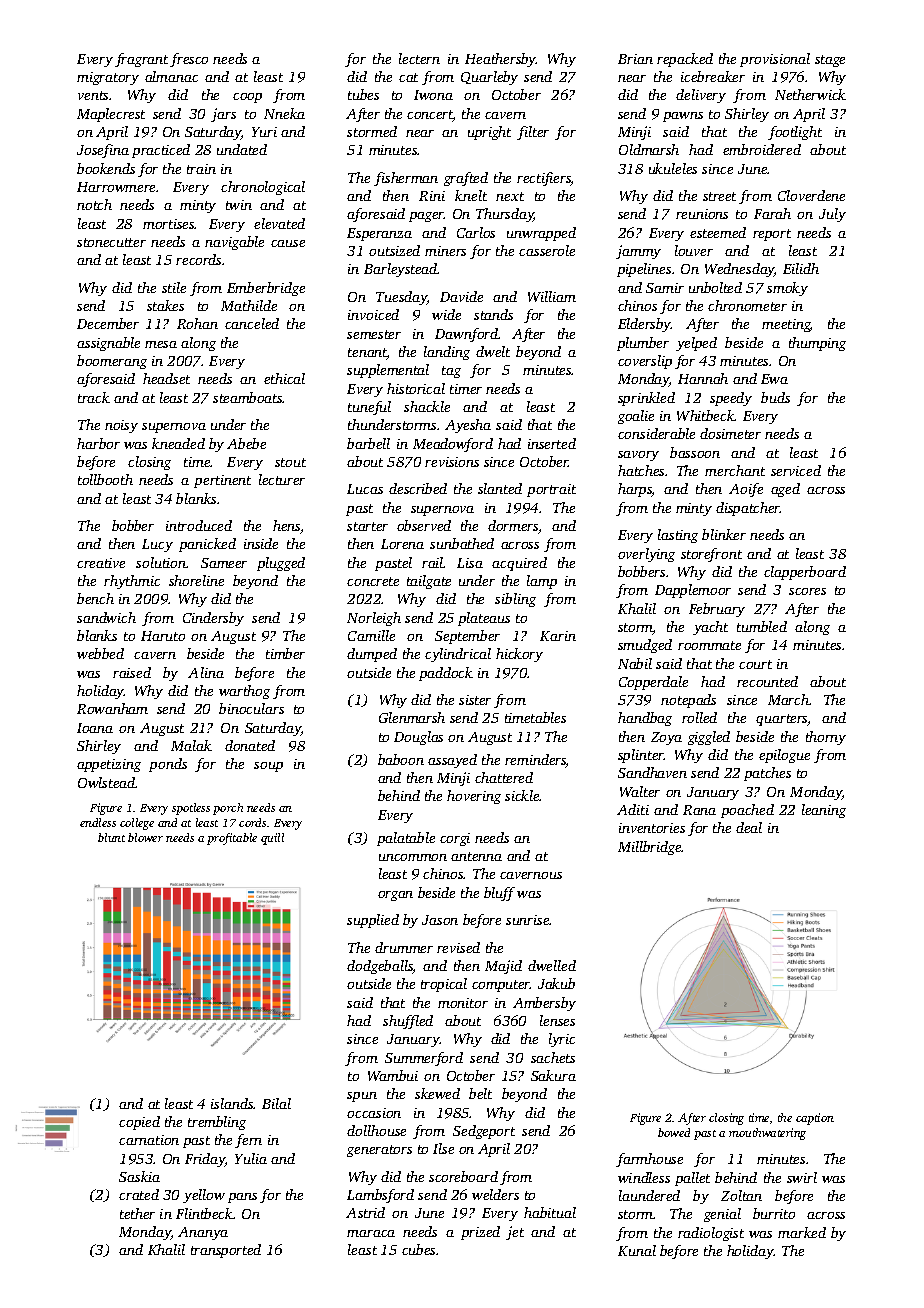 This screenshot has width=924, height=1308. Describe the element at coordinates (685, 60) in the screenshot. I see `repacked` at that location.
